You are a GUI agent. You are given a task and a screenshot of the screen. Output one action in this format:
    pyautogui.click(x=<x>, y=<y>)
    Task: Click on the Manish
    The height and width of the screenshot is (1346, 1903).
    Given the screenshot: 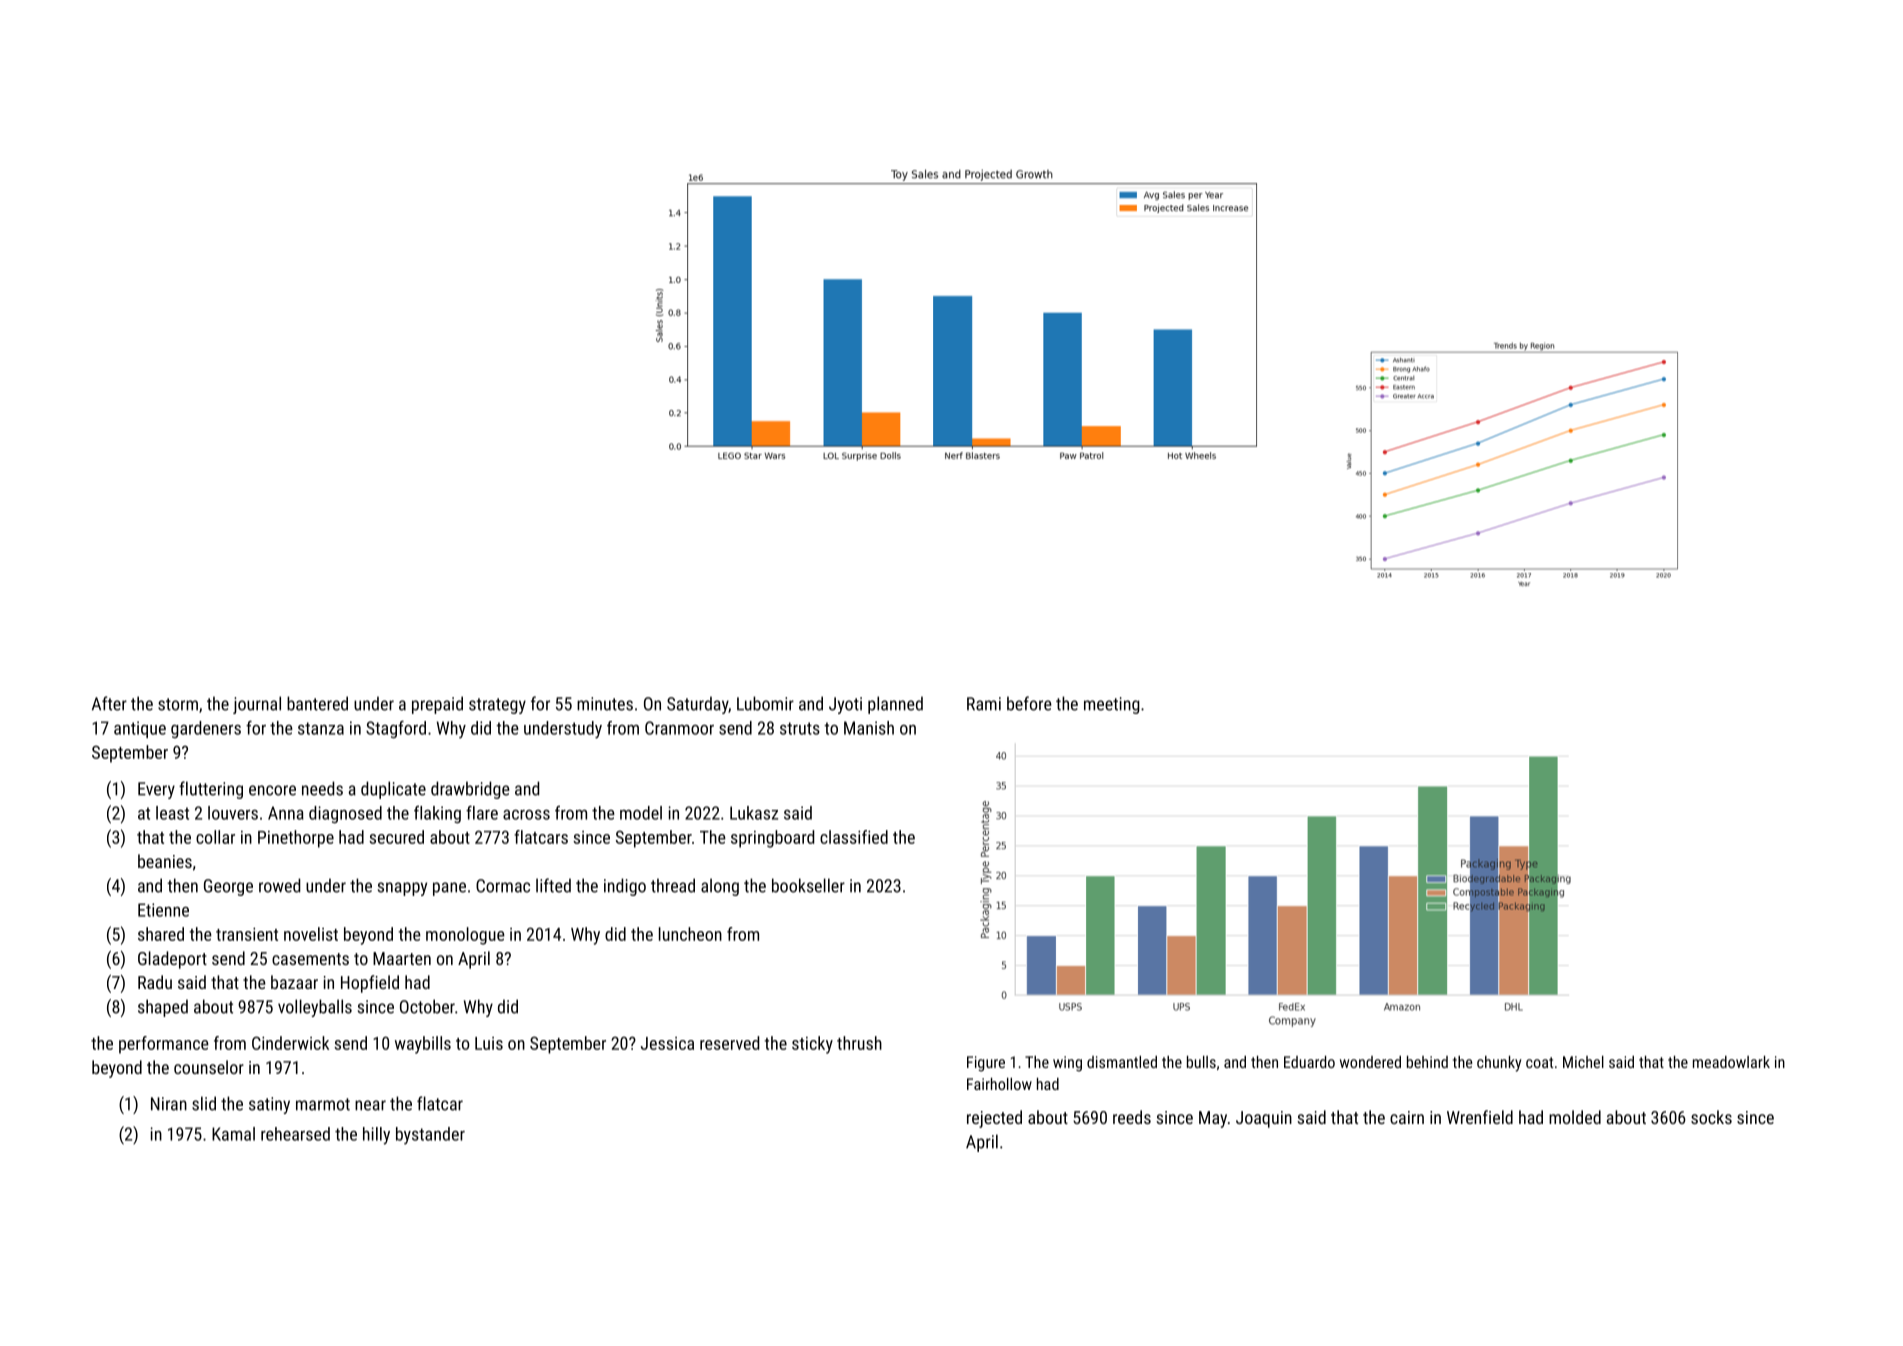 What is the action you would take?
    pyautogui.click(x=869, y=728)
